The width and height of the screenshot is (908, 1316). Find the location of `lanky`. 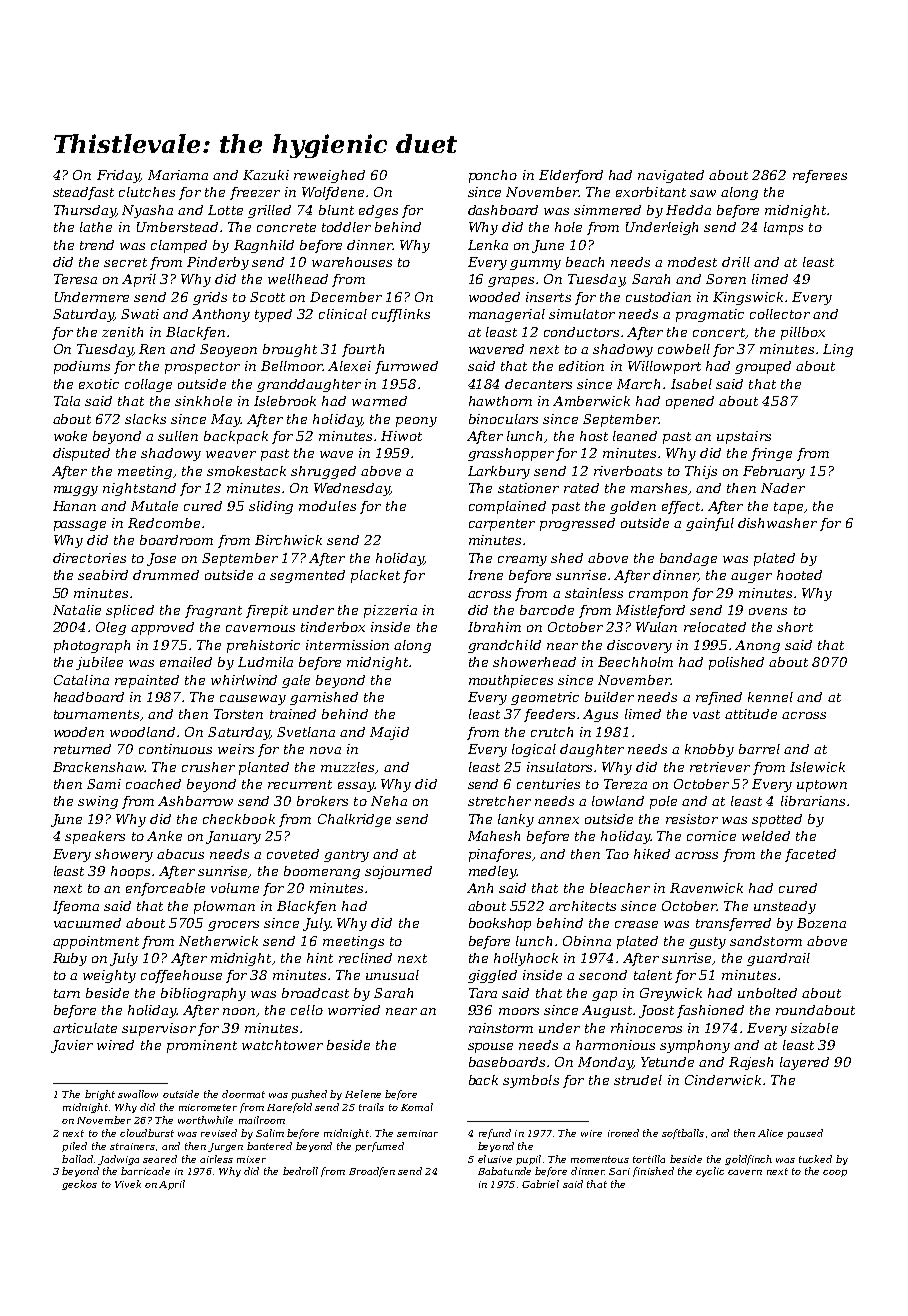

lanky is located at coordinates (516, 820).
